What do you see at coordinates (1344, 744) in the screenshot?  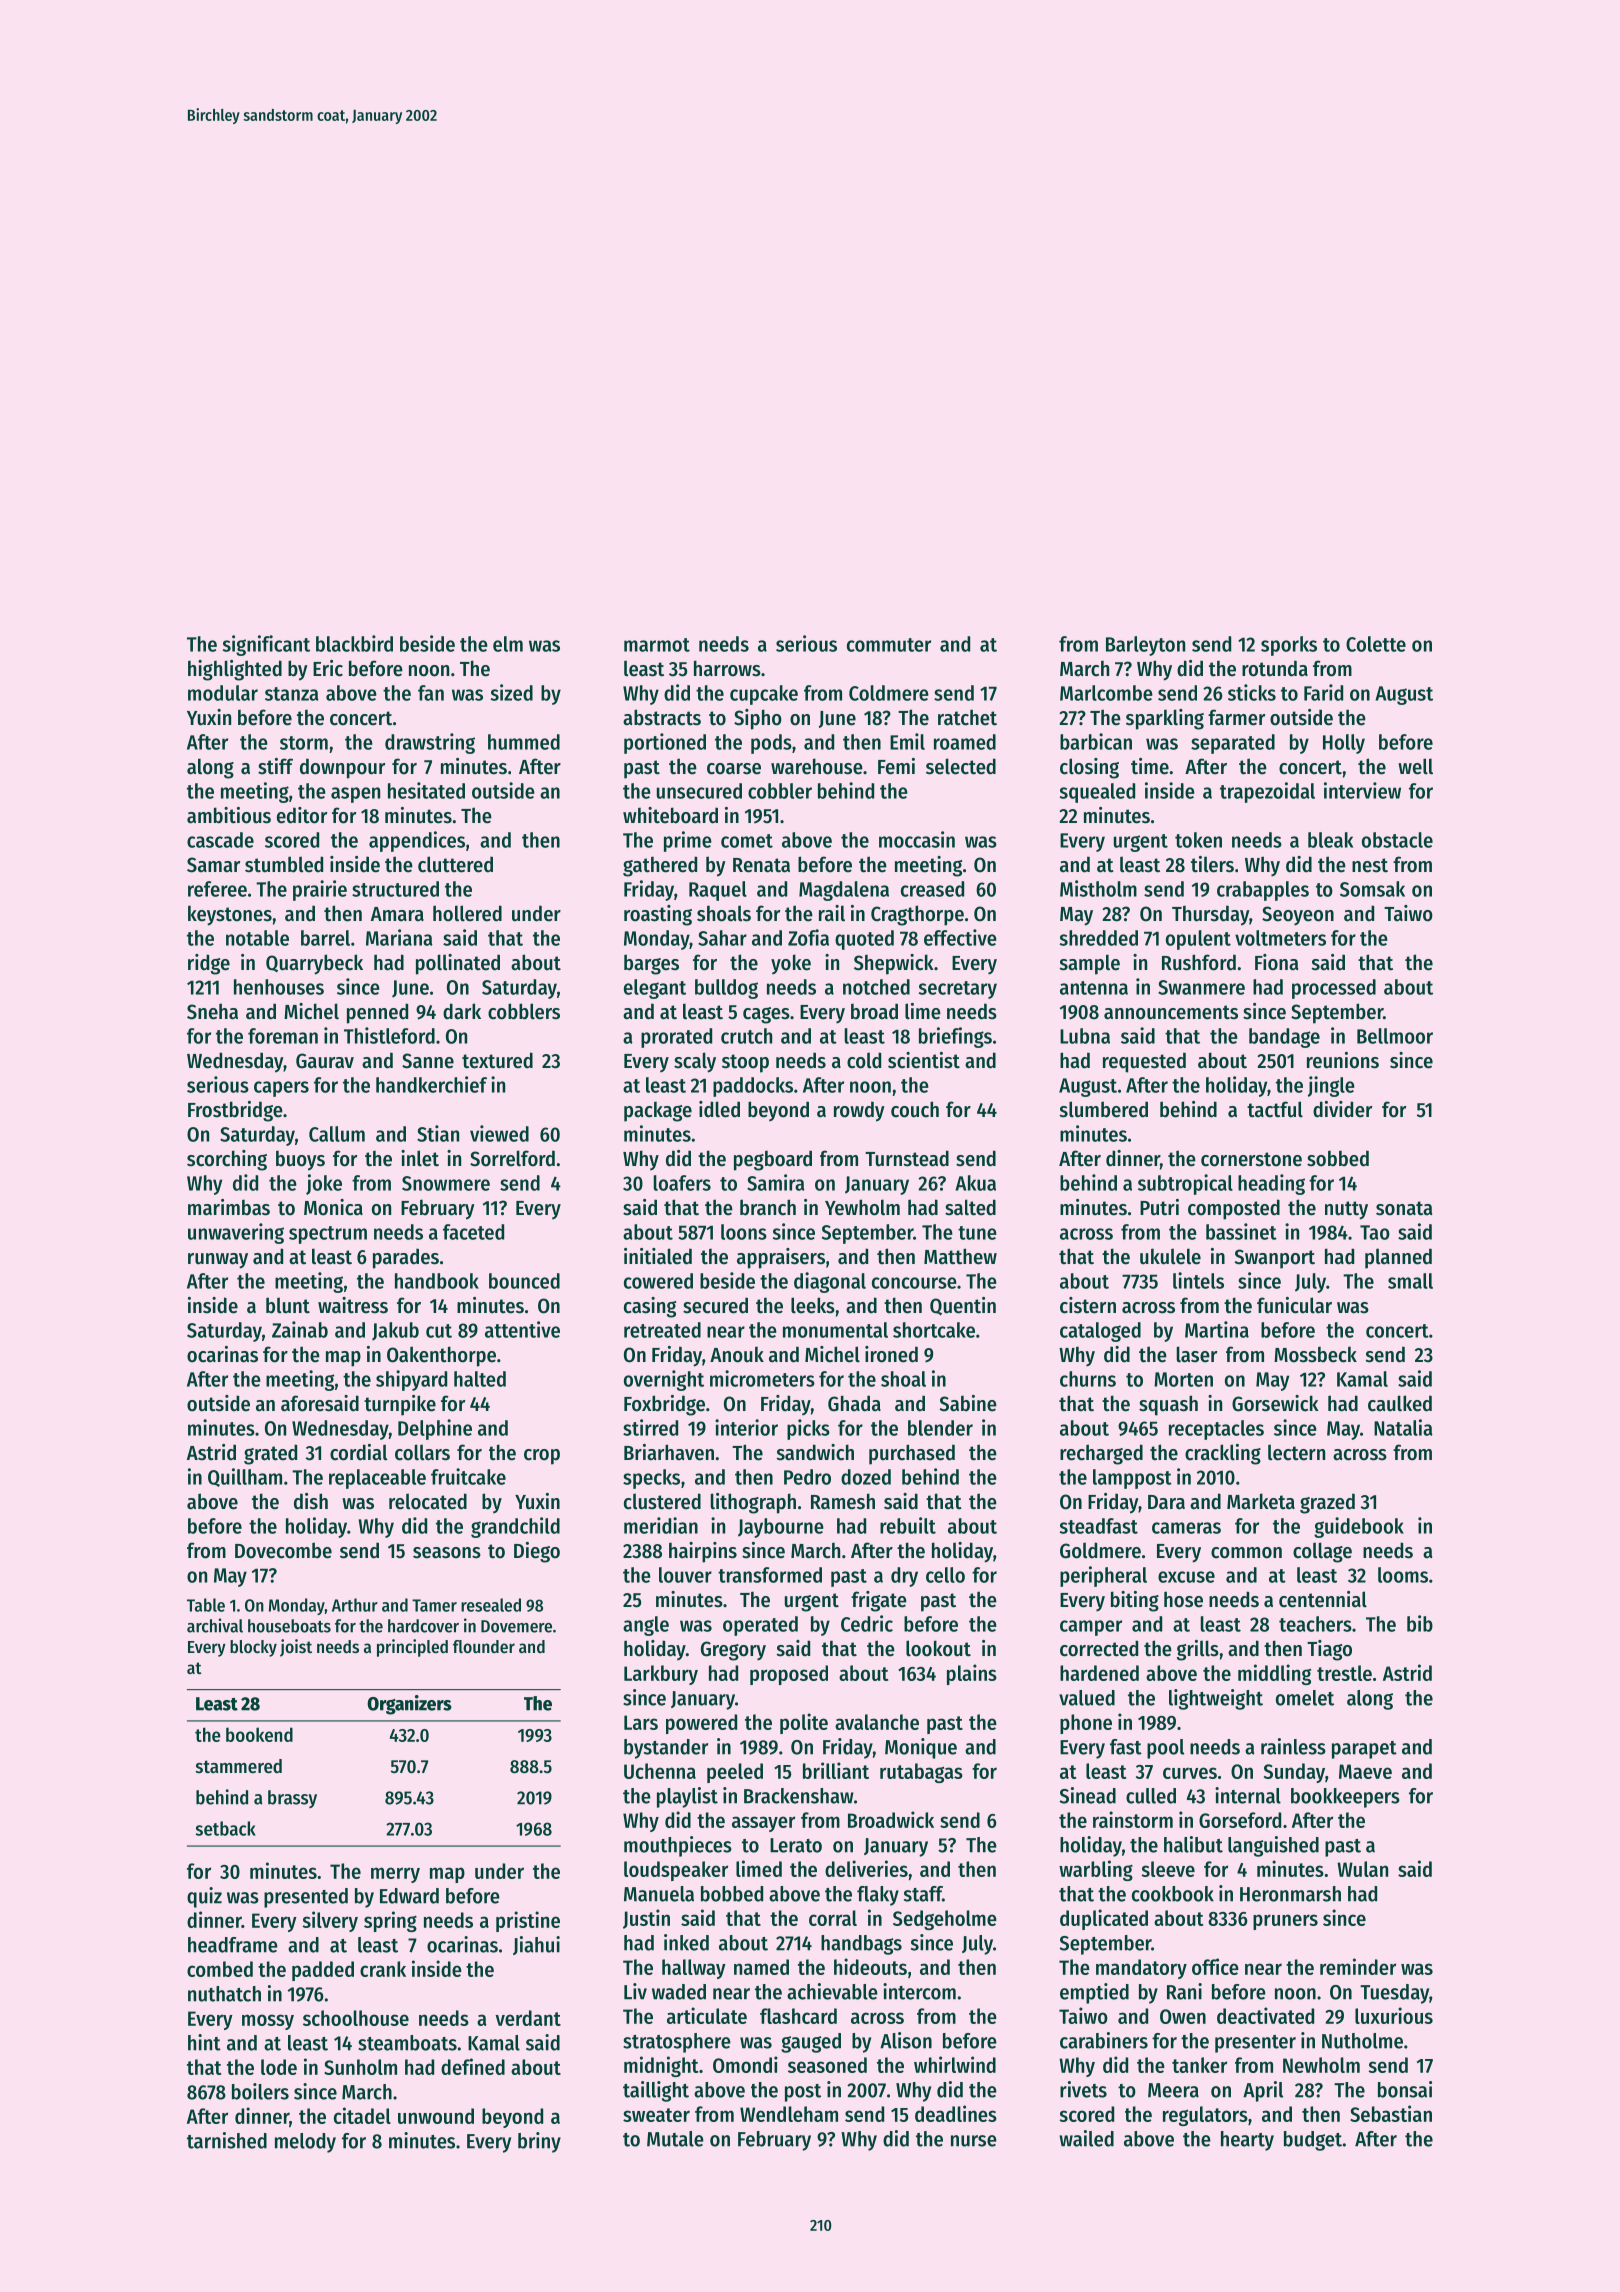 I see `Holly` at bounding box center [1344, 744].
